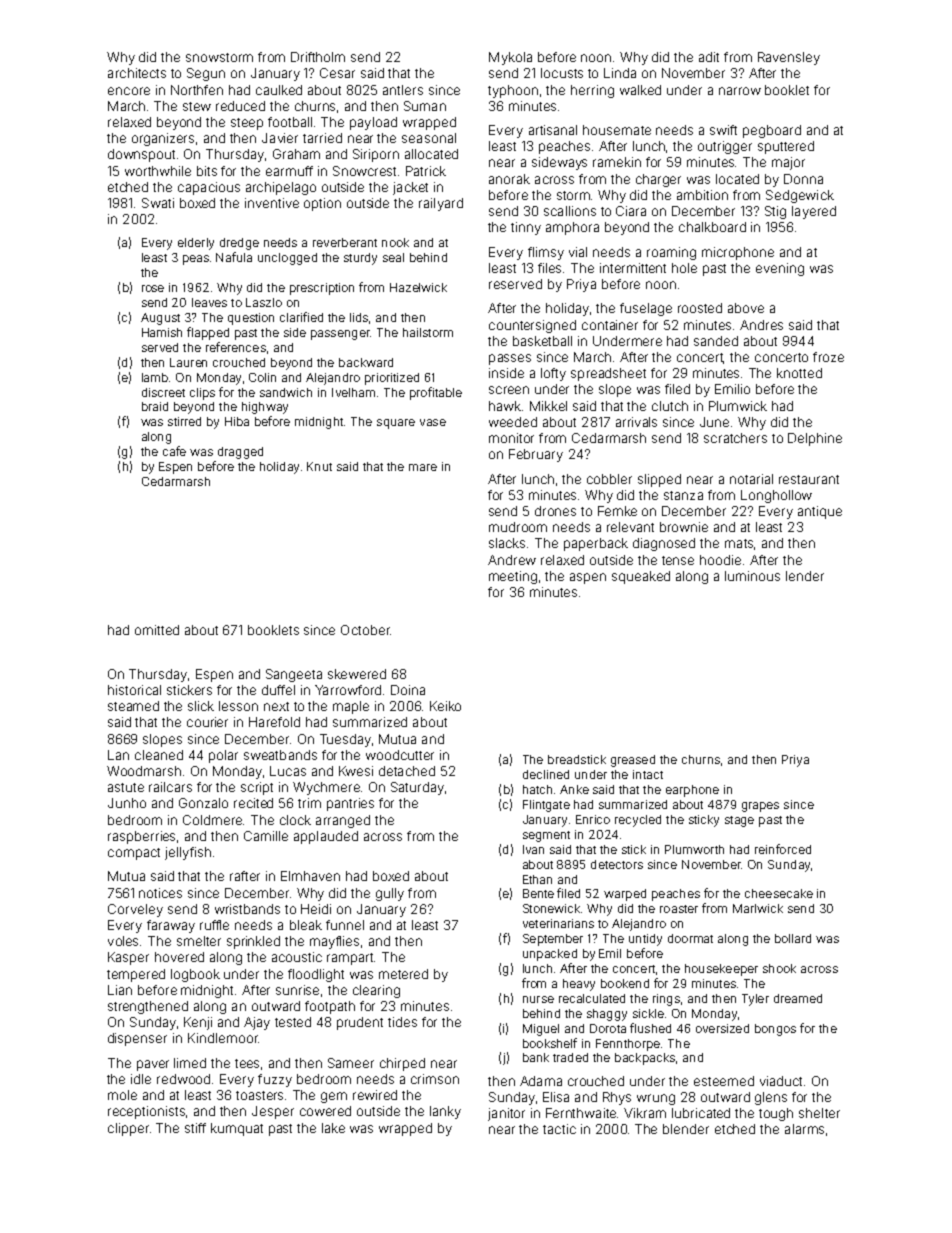 Image resolution: width=952 pixels, height=1233 pixels. What do you see at coordinates (820, 512) in the document?
I see `antique` at bounding box center [820, 512].
